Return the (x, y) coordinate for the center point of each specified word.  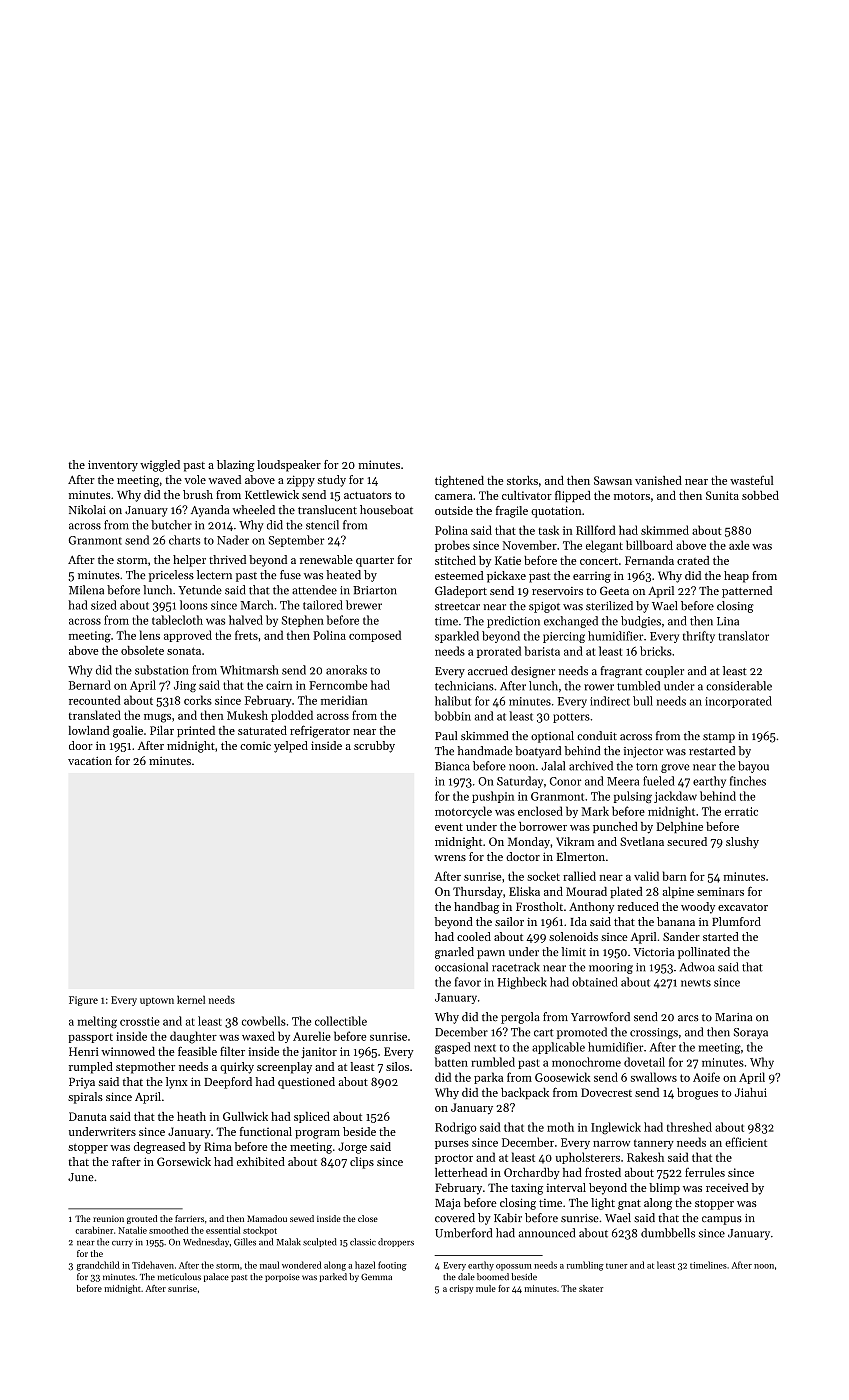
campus (722, 1220)
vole (195, 479)
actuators (368, 495)
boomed (493, 1276)
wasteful (751, 480)
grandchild (98, 1266)
